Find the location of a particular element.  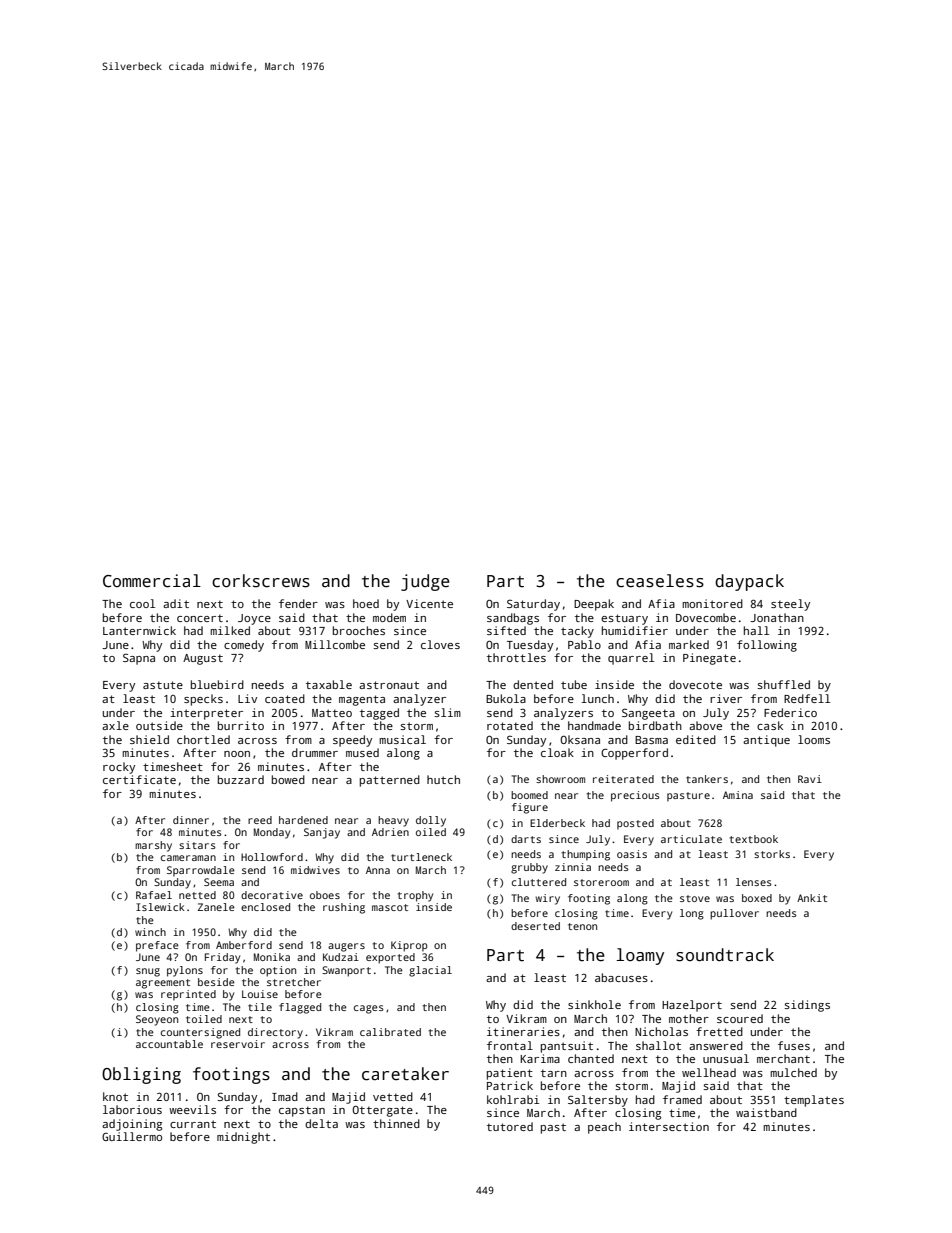

hutch is located at coordinates (443, 779).
